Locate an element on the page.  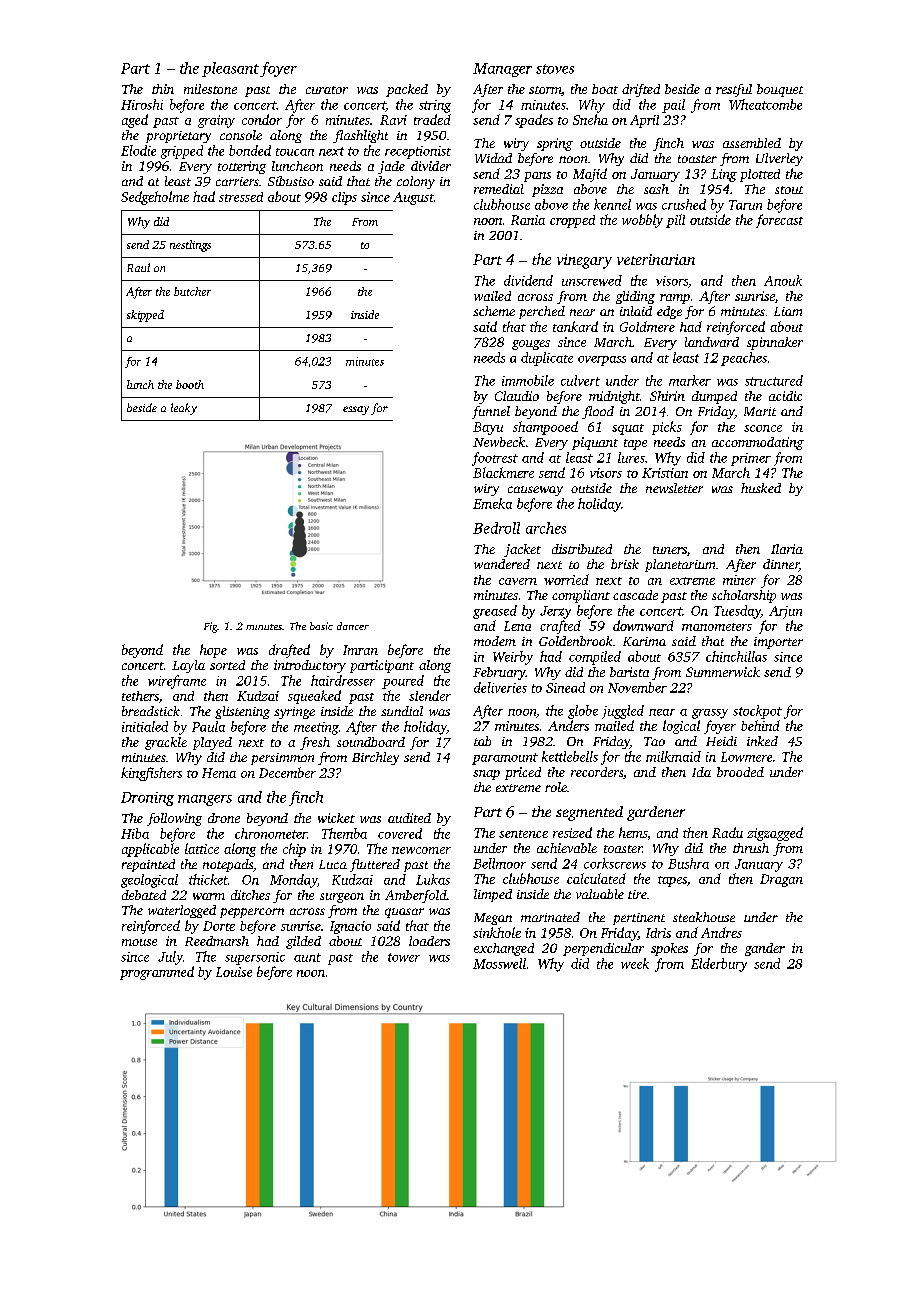
Majid is located at coordinates (590, 175).
